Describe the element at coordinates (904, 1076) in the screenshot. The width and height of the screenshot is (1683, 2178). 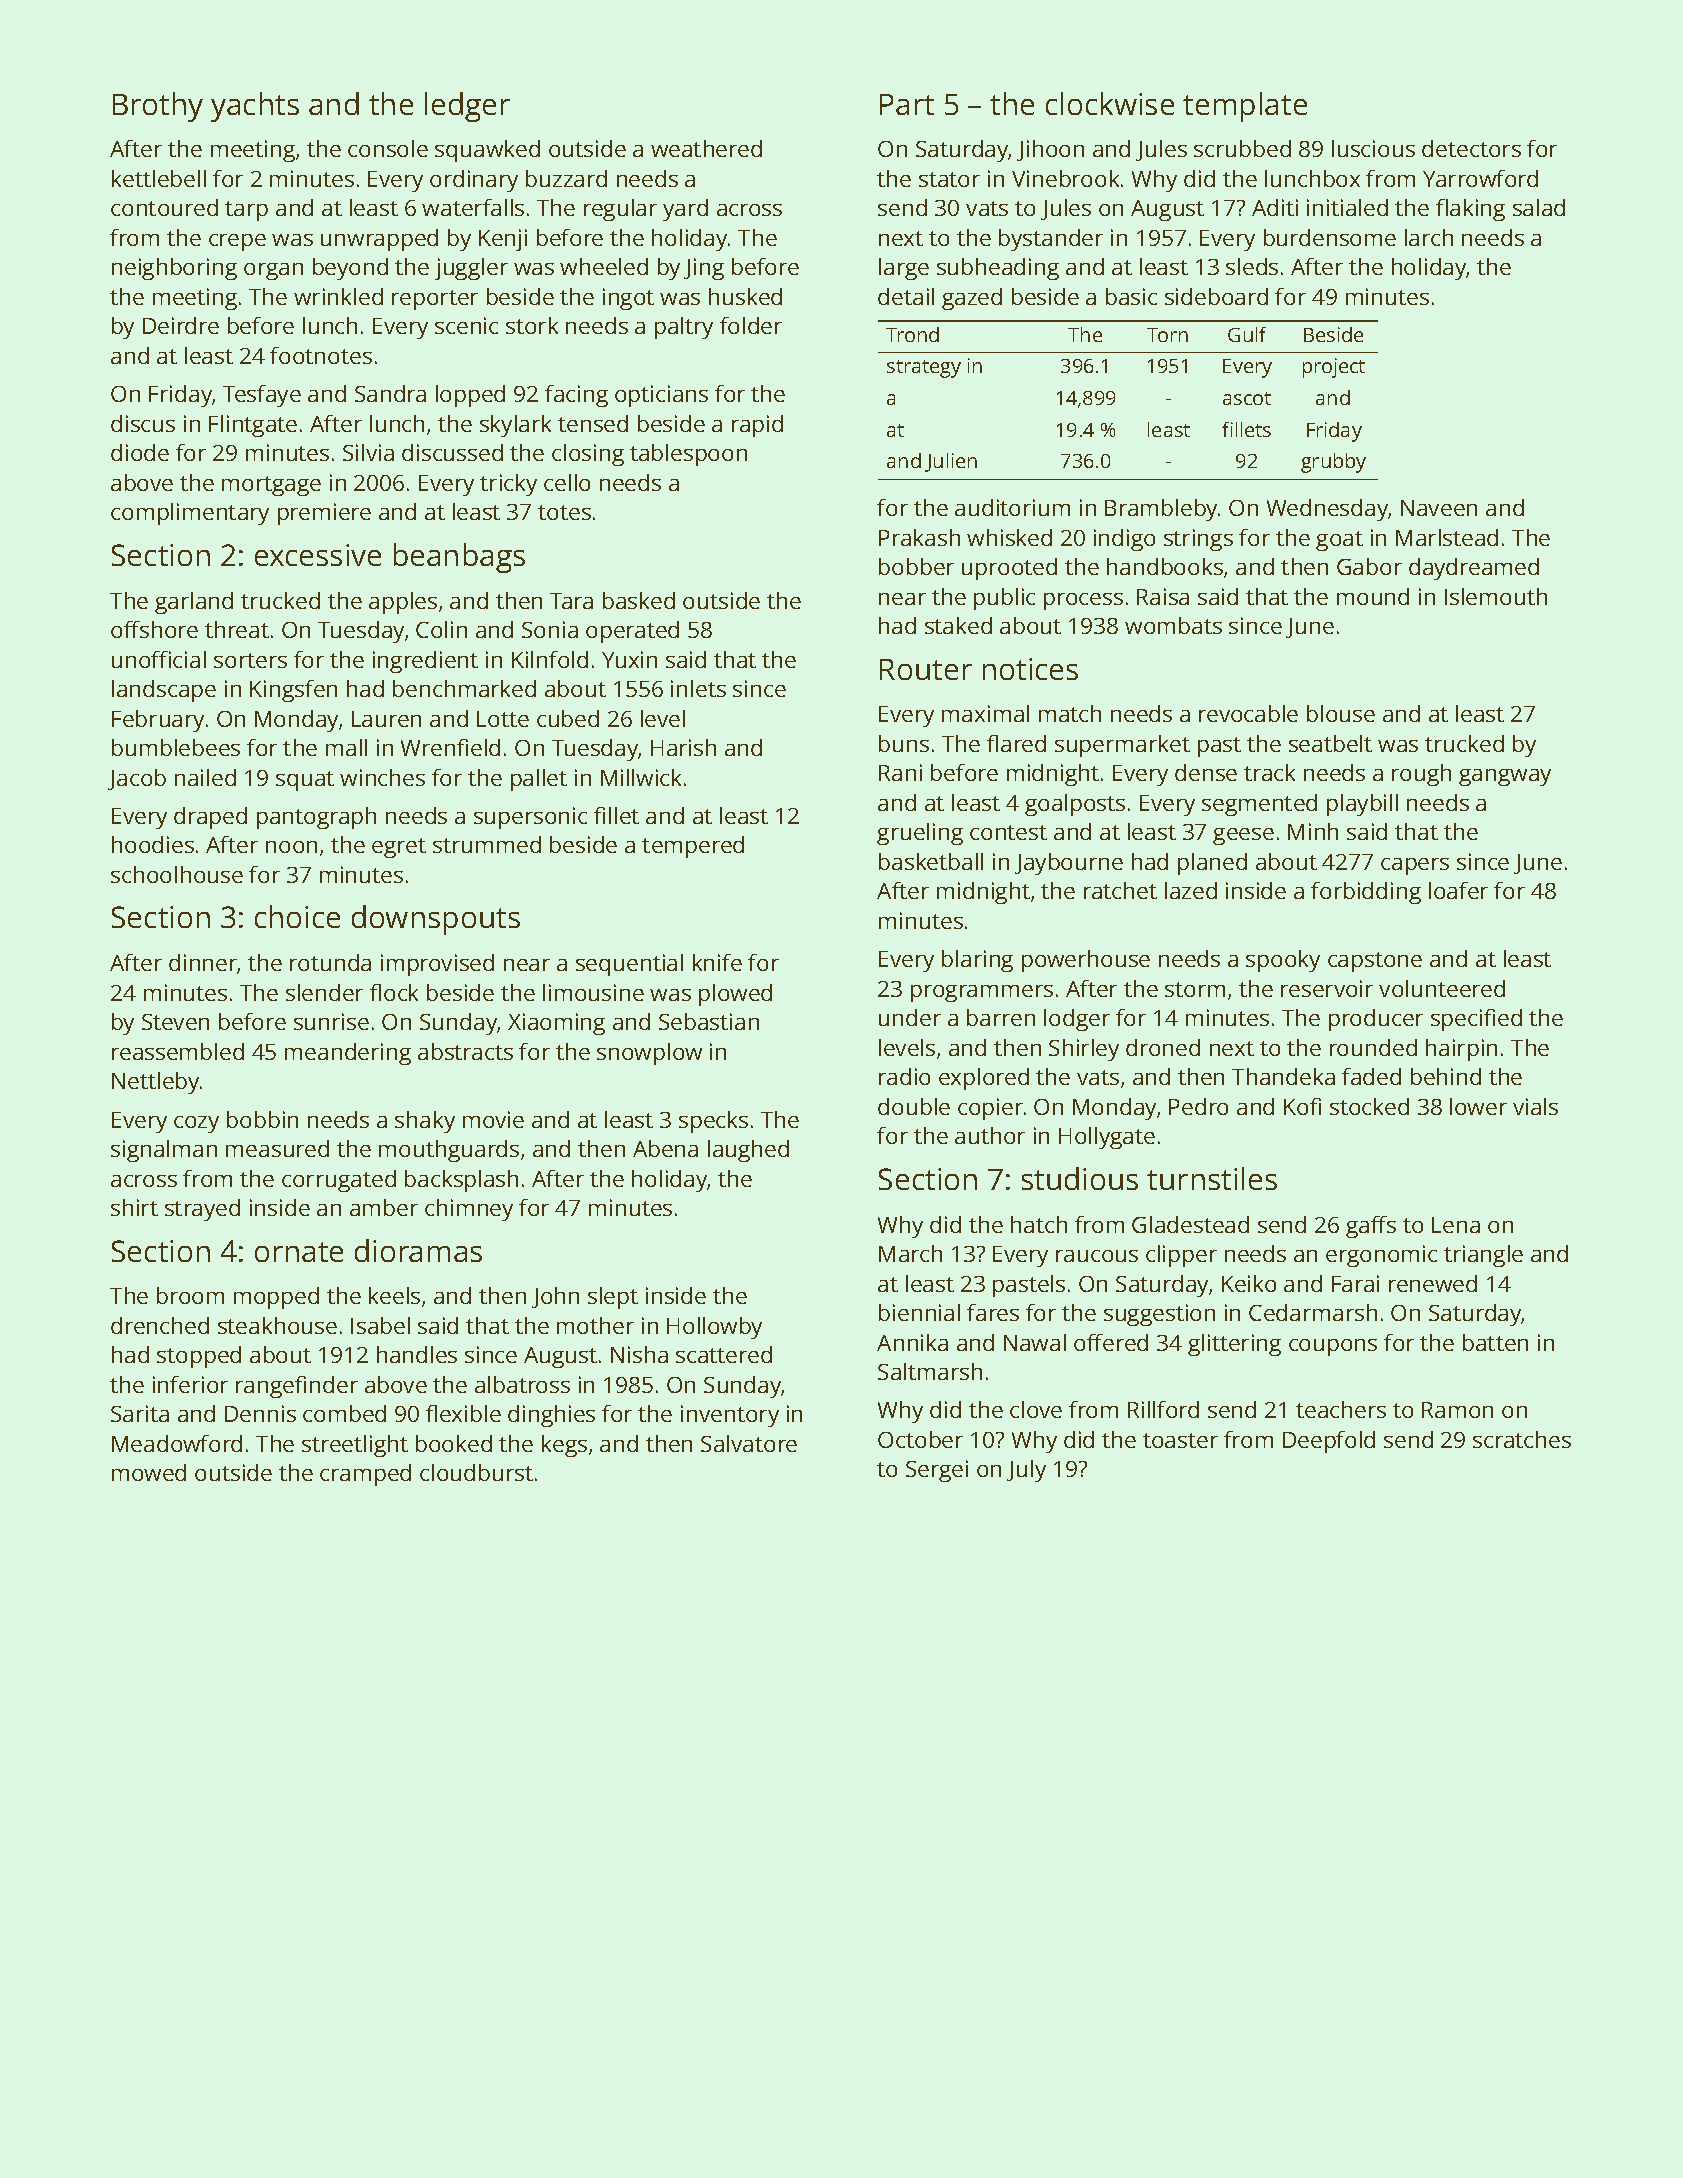
I see `radio` at that location.
